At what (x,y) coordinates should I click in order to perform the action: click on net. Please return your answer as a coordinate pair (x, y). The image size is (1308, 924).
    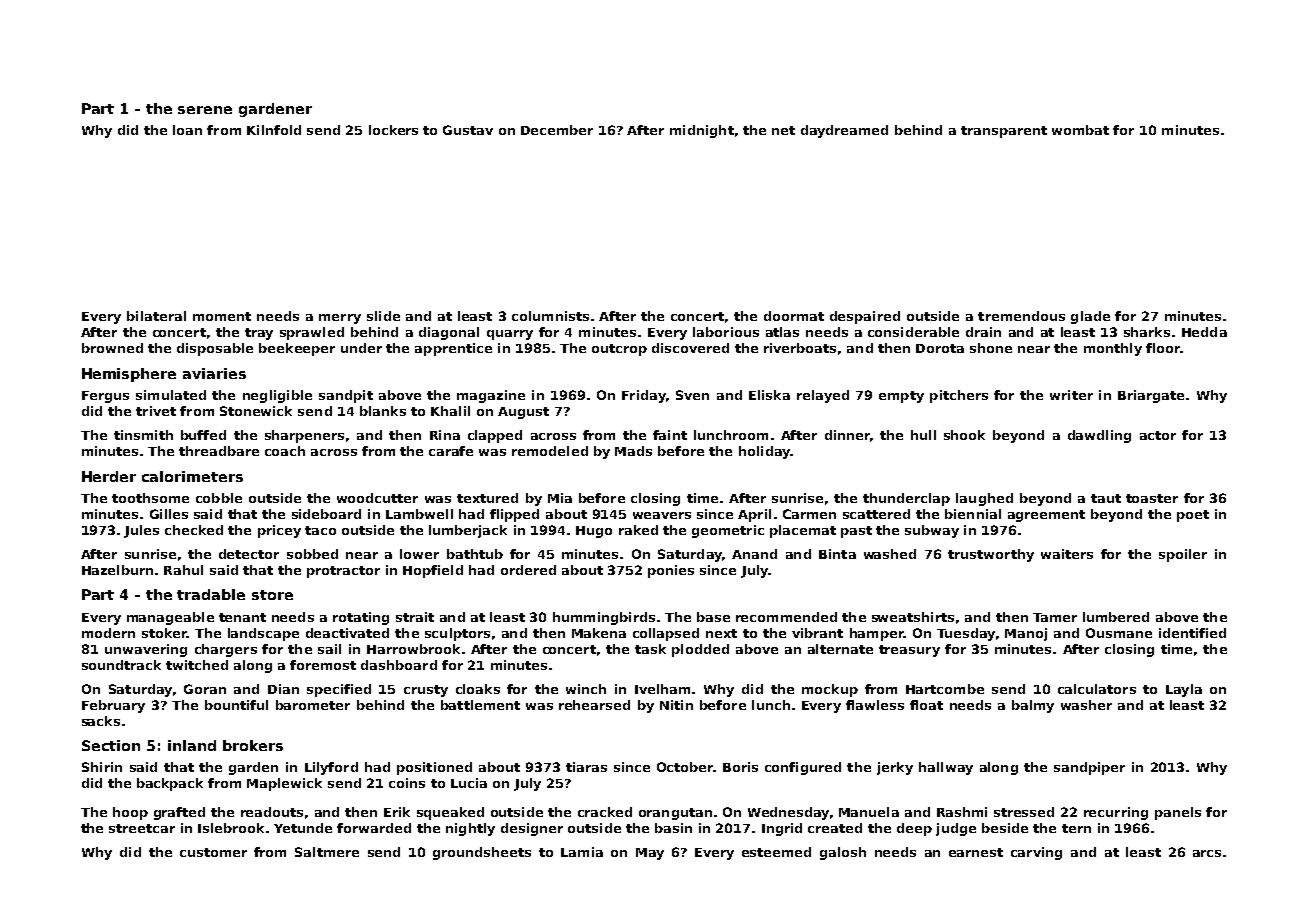
    Looking at the image, I should click on (783, 130).
